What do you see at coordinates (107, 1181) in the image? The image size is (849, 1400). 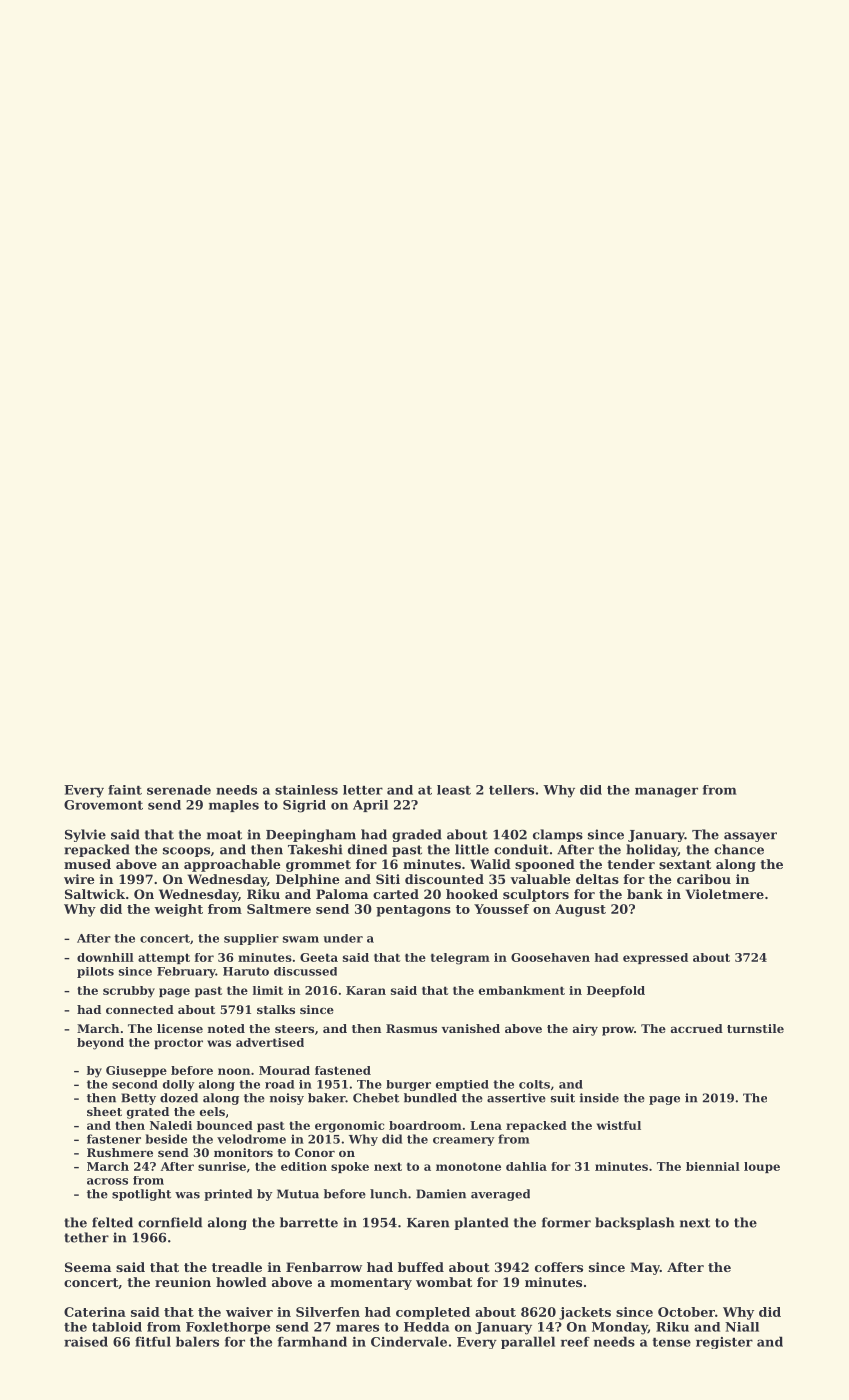 I see `across` at bounding box center [107, 1181].
